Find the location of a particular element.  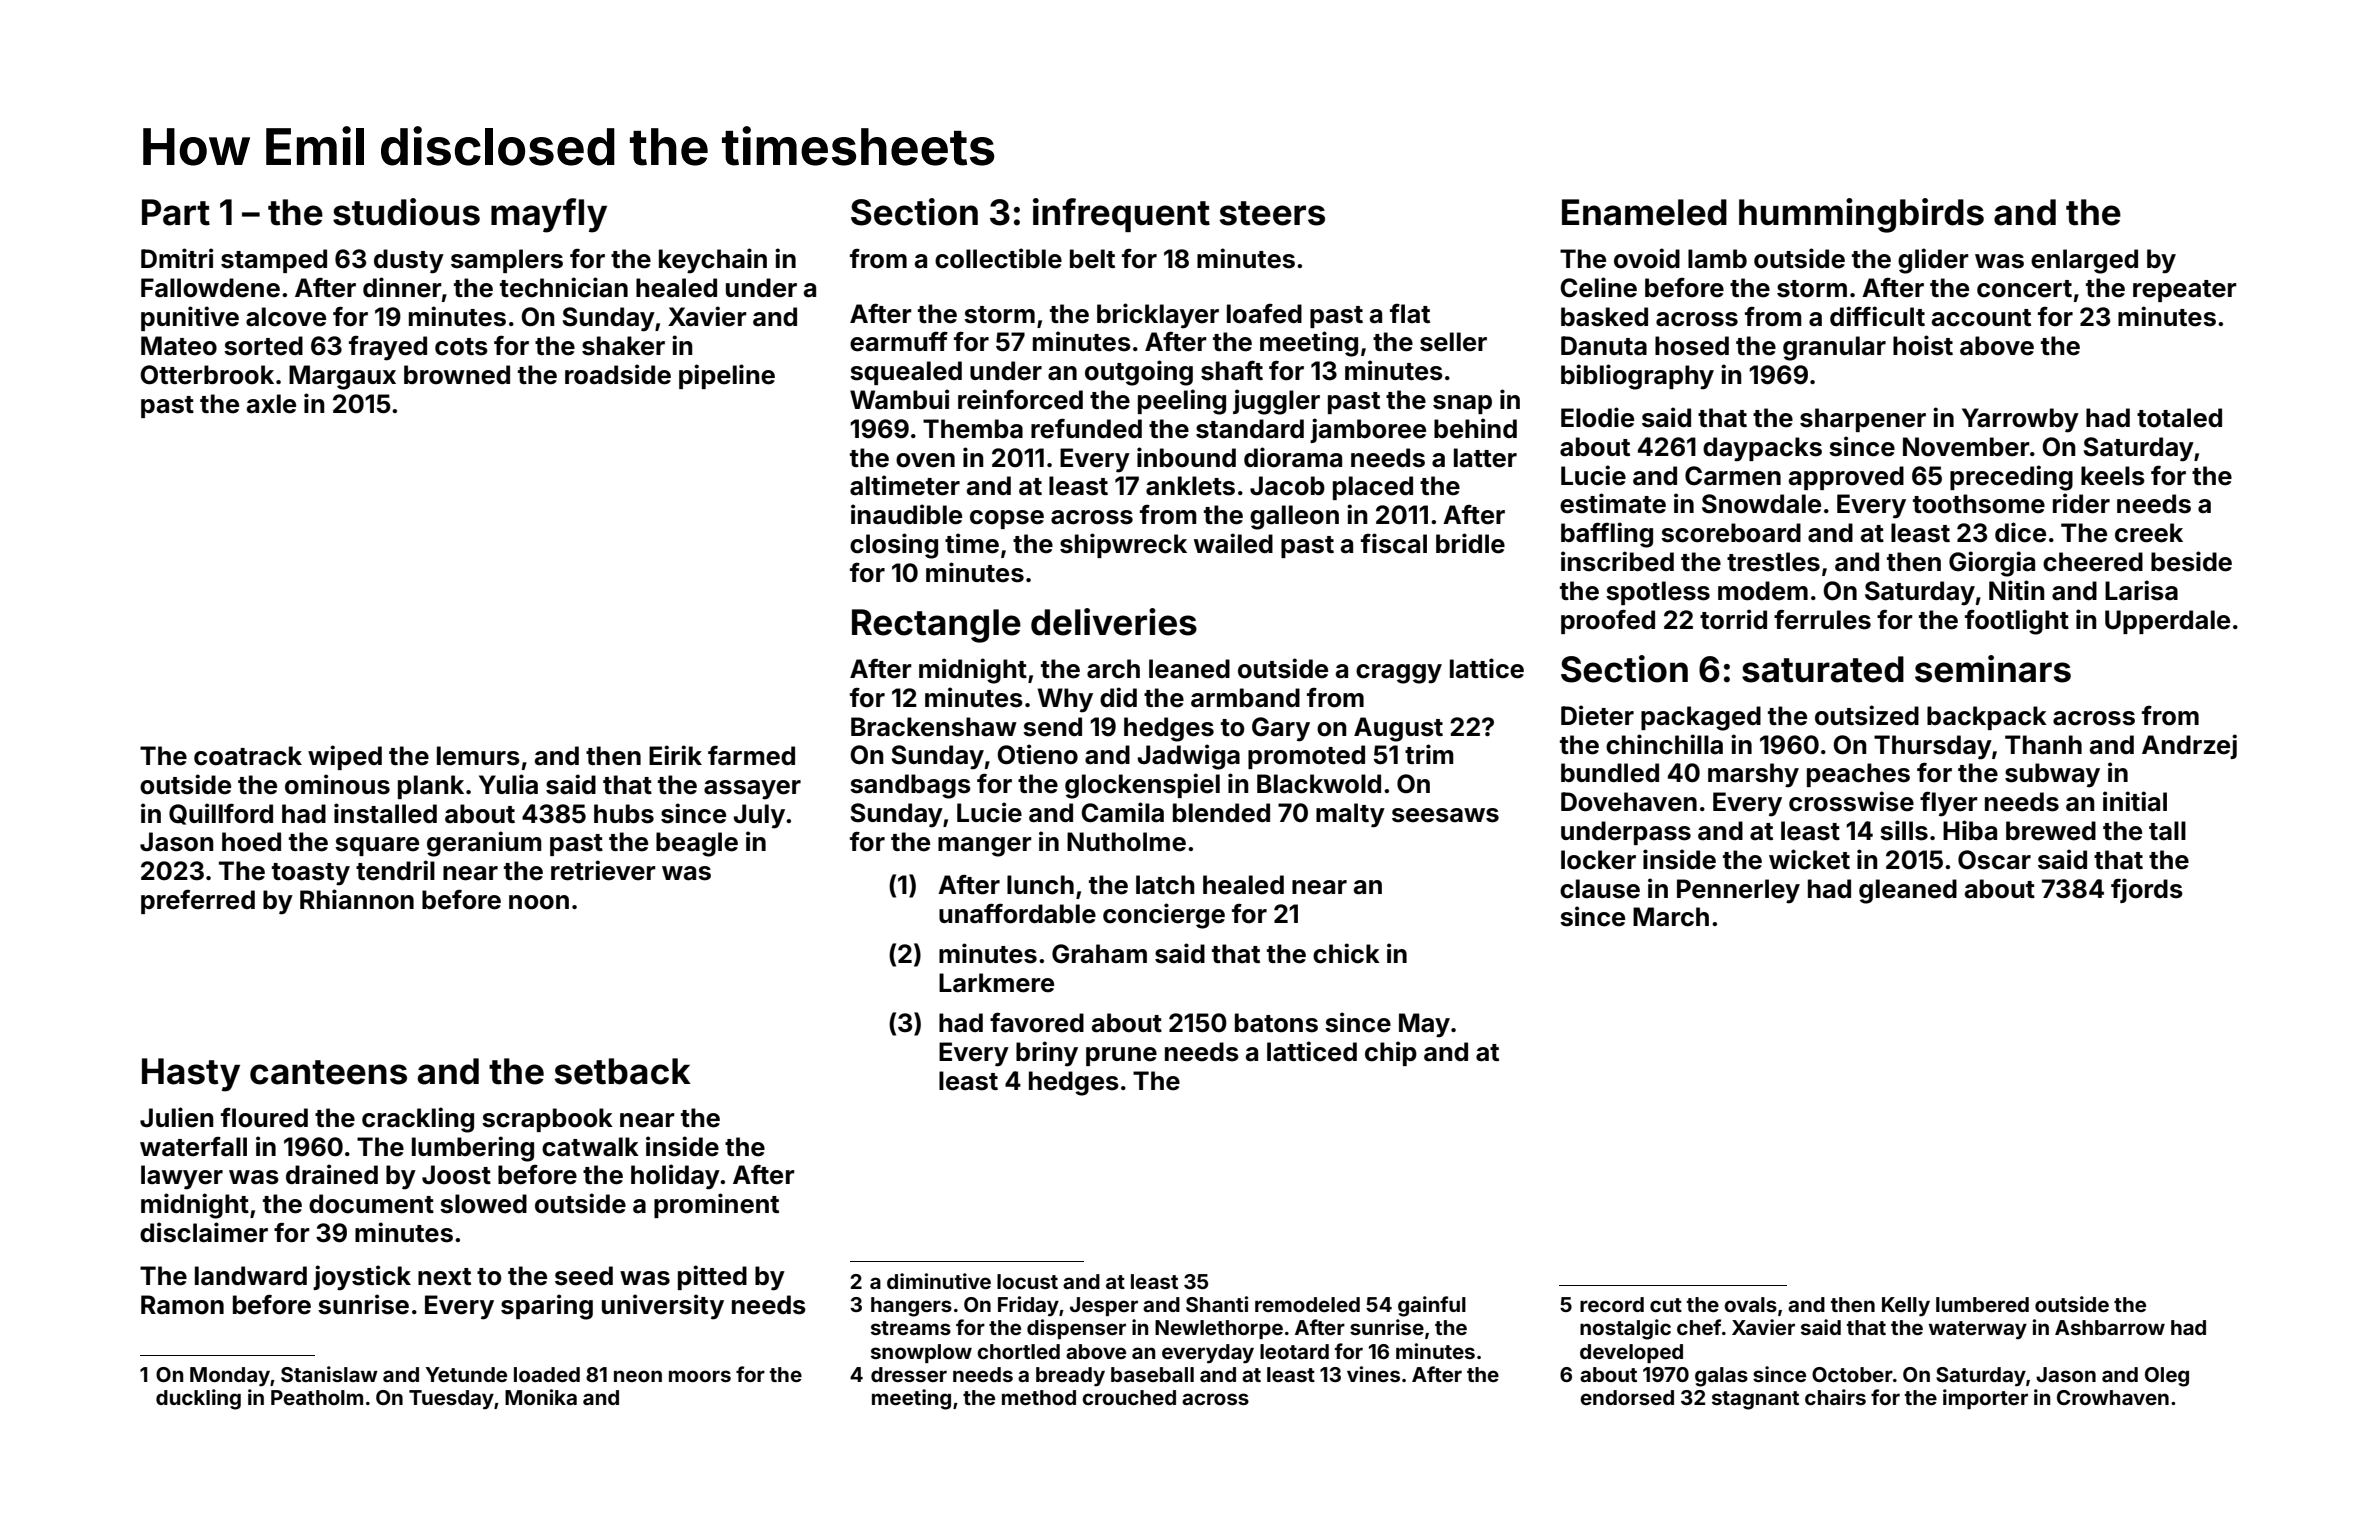

Larisa is located at coordinates (2141, 590).
